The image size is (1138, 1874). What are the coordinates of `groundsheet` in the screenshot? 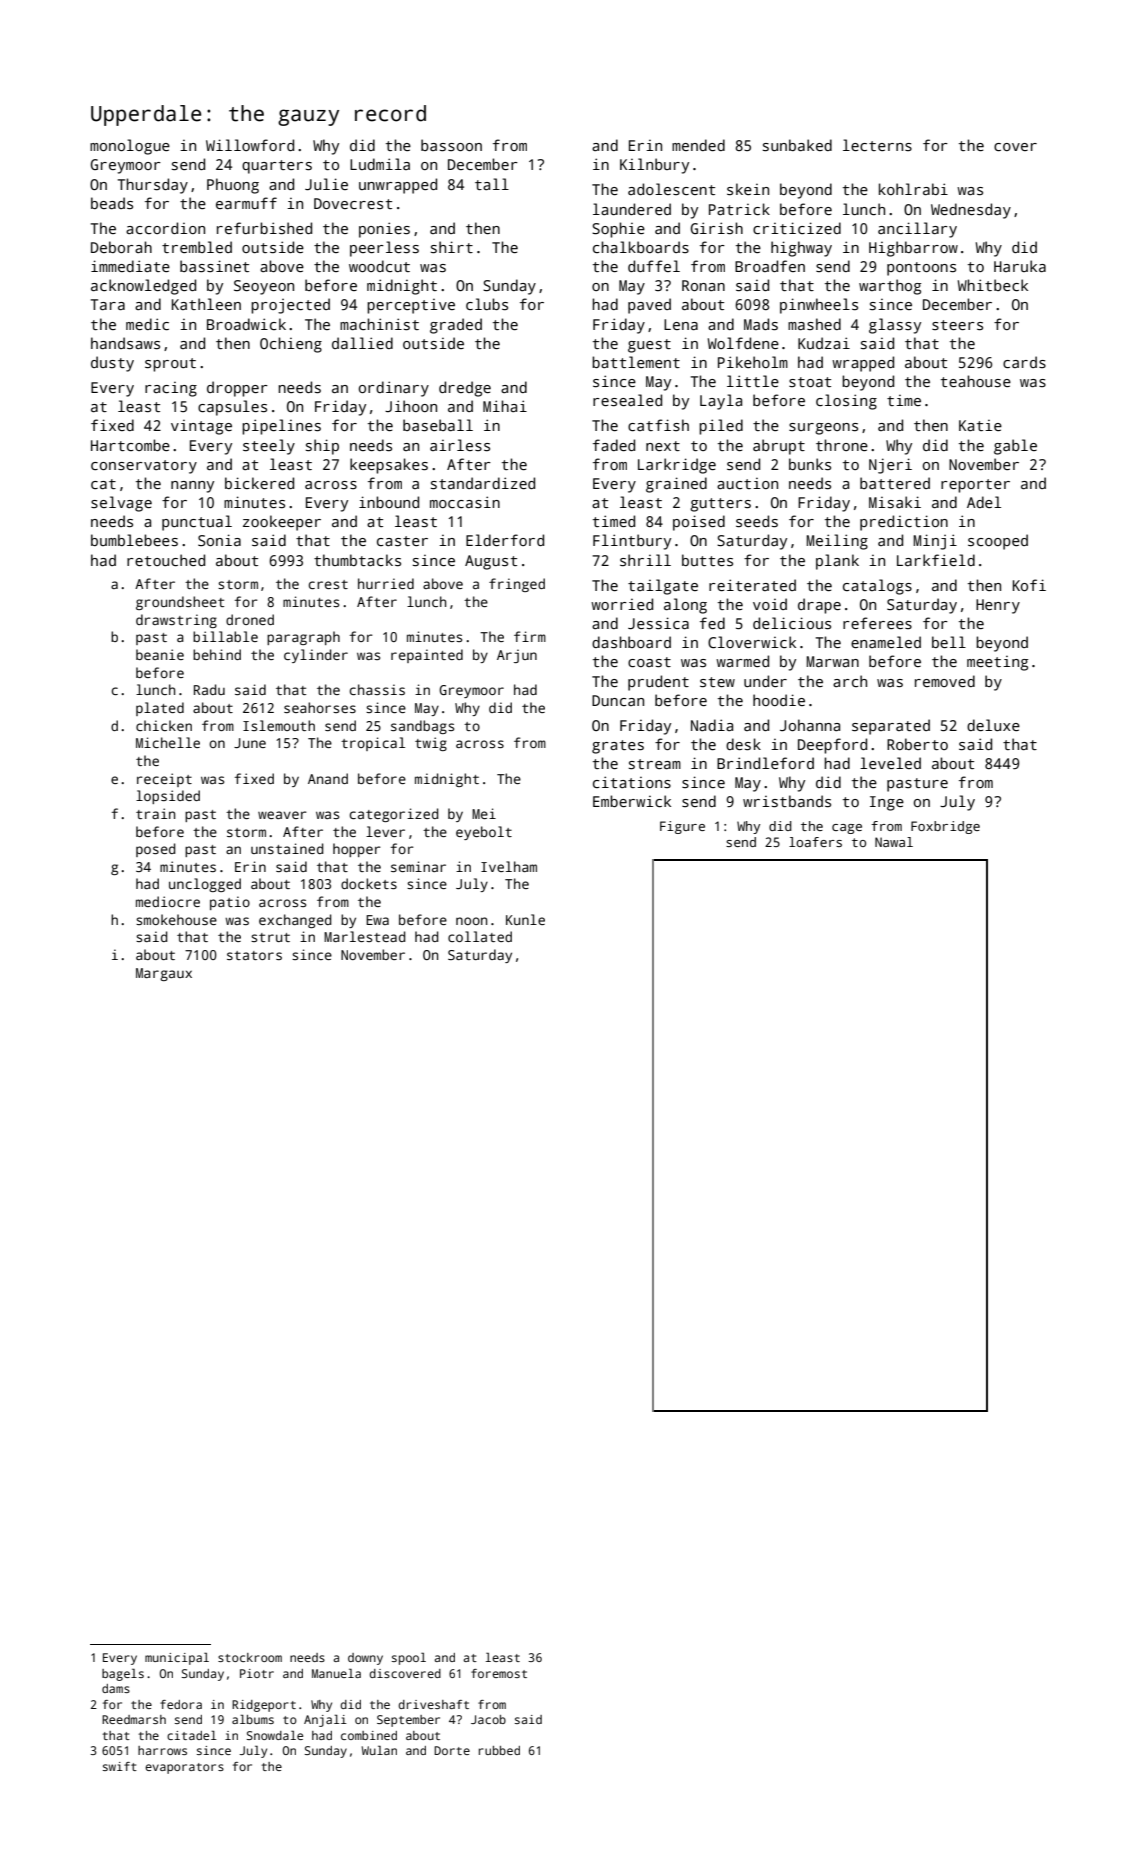 It's located at (180, 603).
